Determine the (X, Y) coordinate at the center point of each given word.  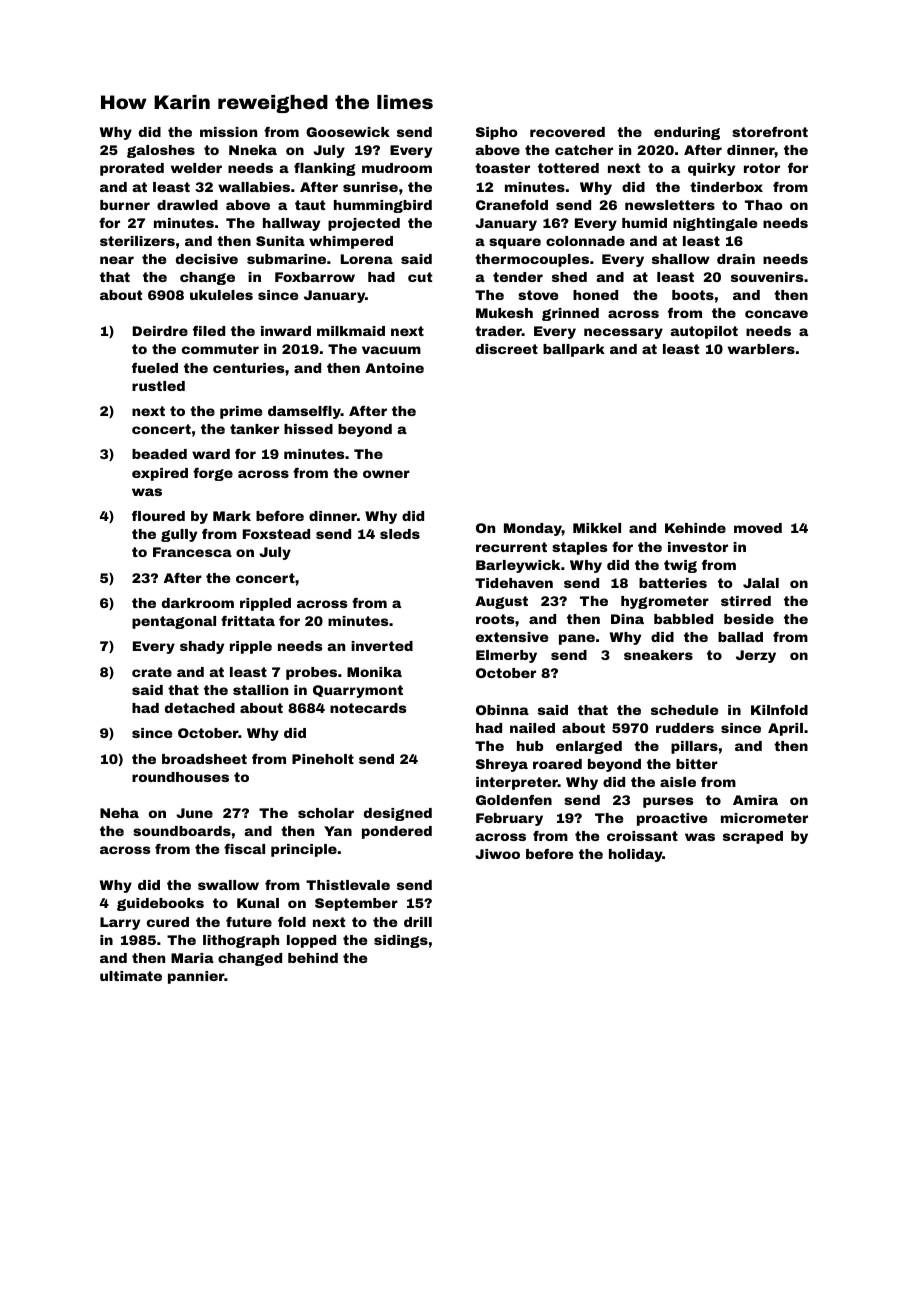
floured (158, 516)
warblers (761, 349)
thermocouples (532, 260)
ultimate (131, 976)
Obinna (502, 710)
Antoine (394, 368)
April (785, 729)
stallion (260, 690)
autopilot (704, 332)
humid (644, 223)
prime (241, 412)
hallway (291, 224)
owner (386, 474)
